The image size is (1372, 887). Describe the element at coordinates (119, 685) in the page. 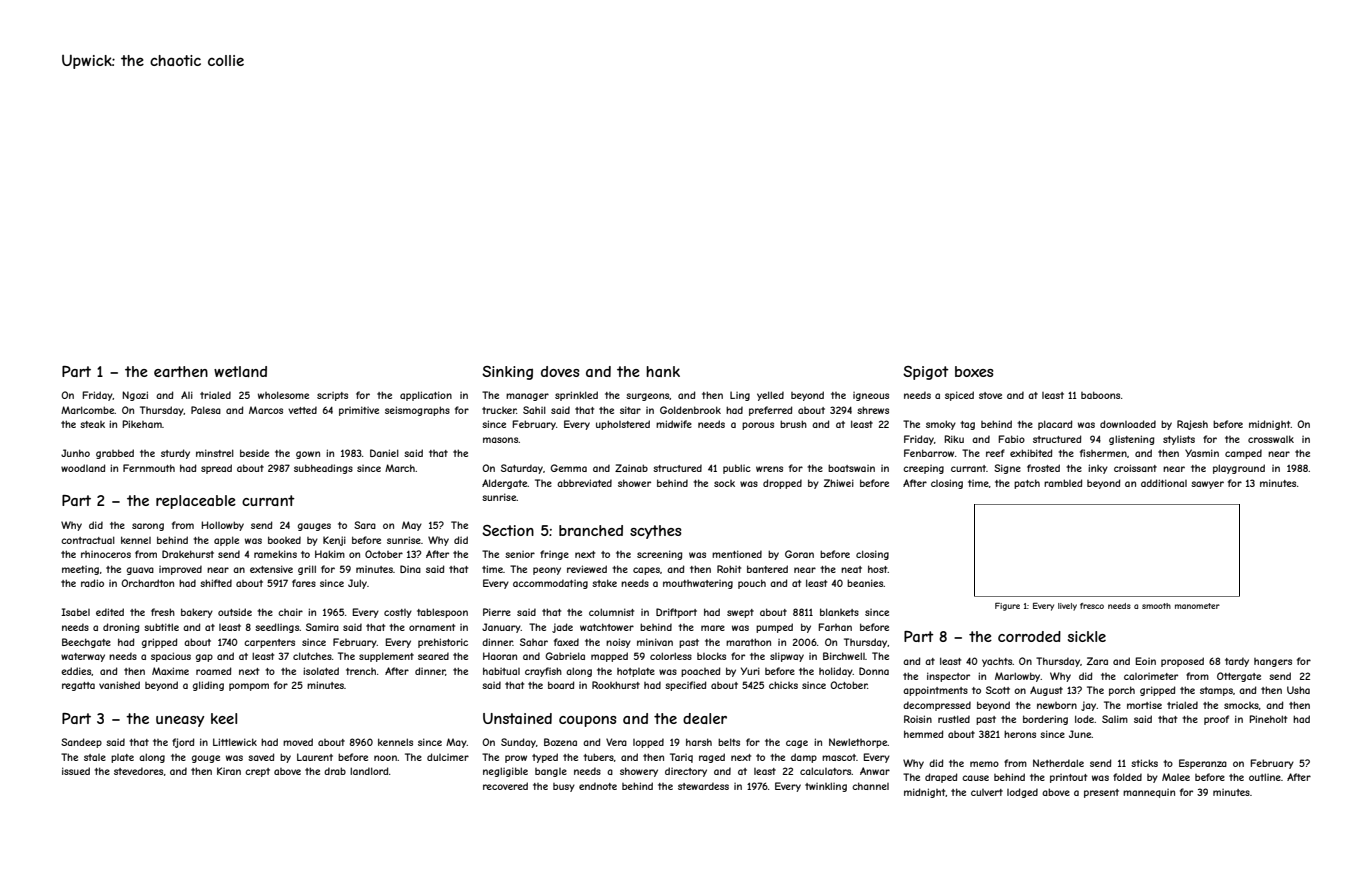

I see `vanished` at that location.
